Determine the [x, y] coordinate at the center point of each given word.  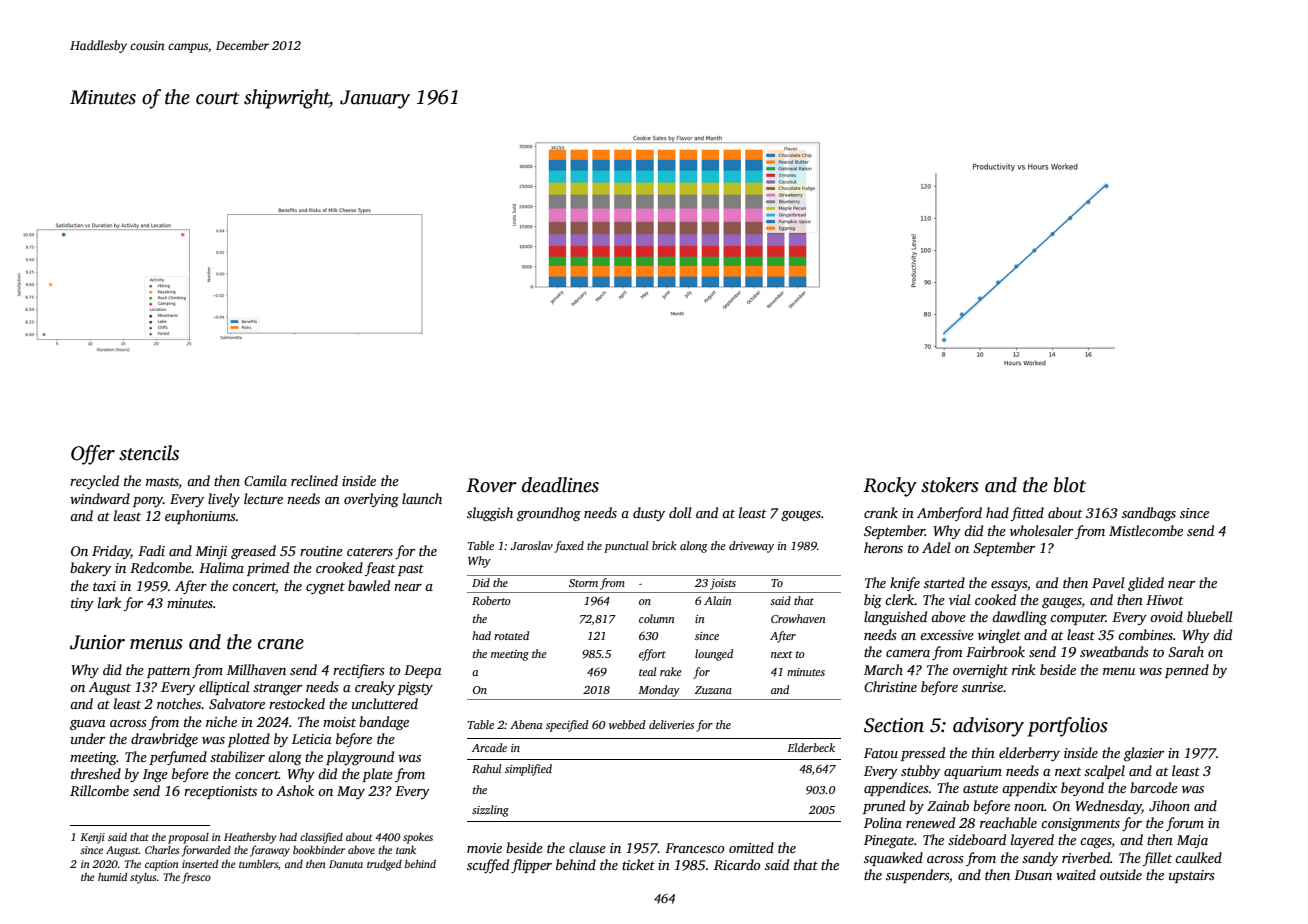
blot [1070, 485]
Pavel [1108, 582]
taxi [104, 586]
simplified [528, 770]
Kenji [92, 838]
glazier [1144, 754]
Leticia [312, 739]
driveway [751, 547]
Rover [491, 485]
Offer [93, 455]
